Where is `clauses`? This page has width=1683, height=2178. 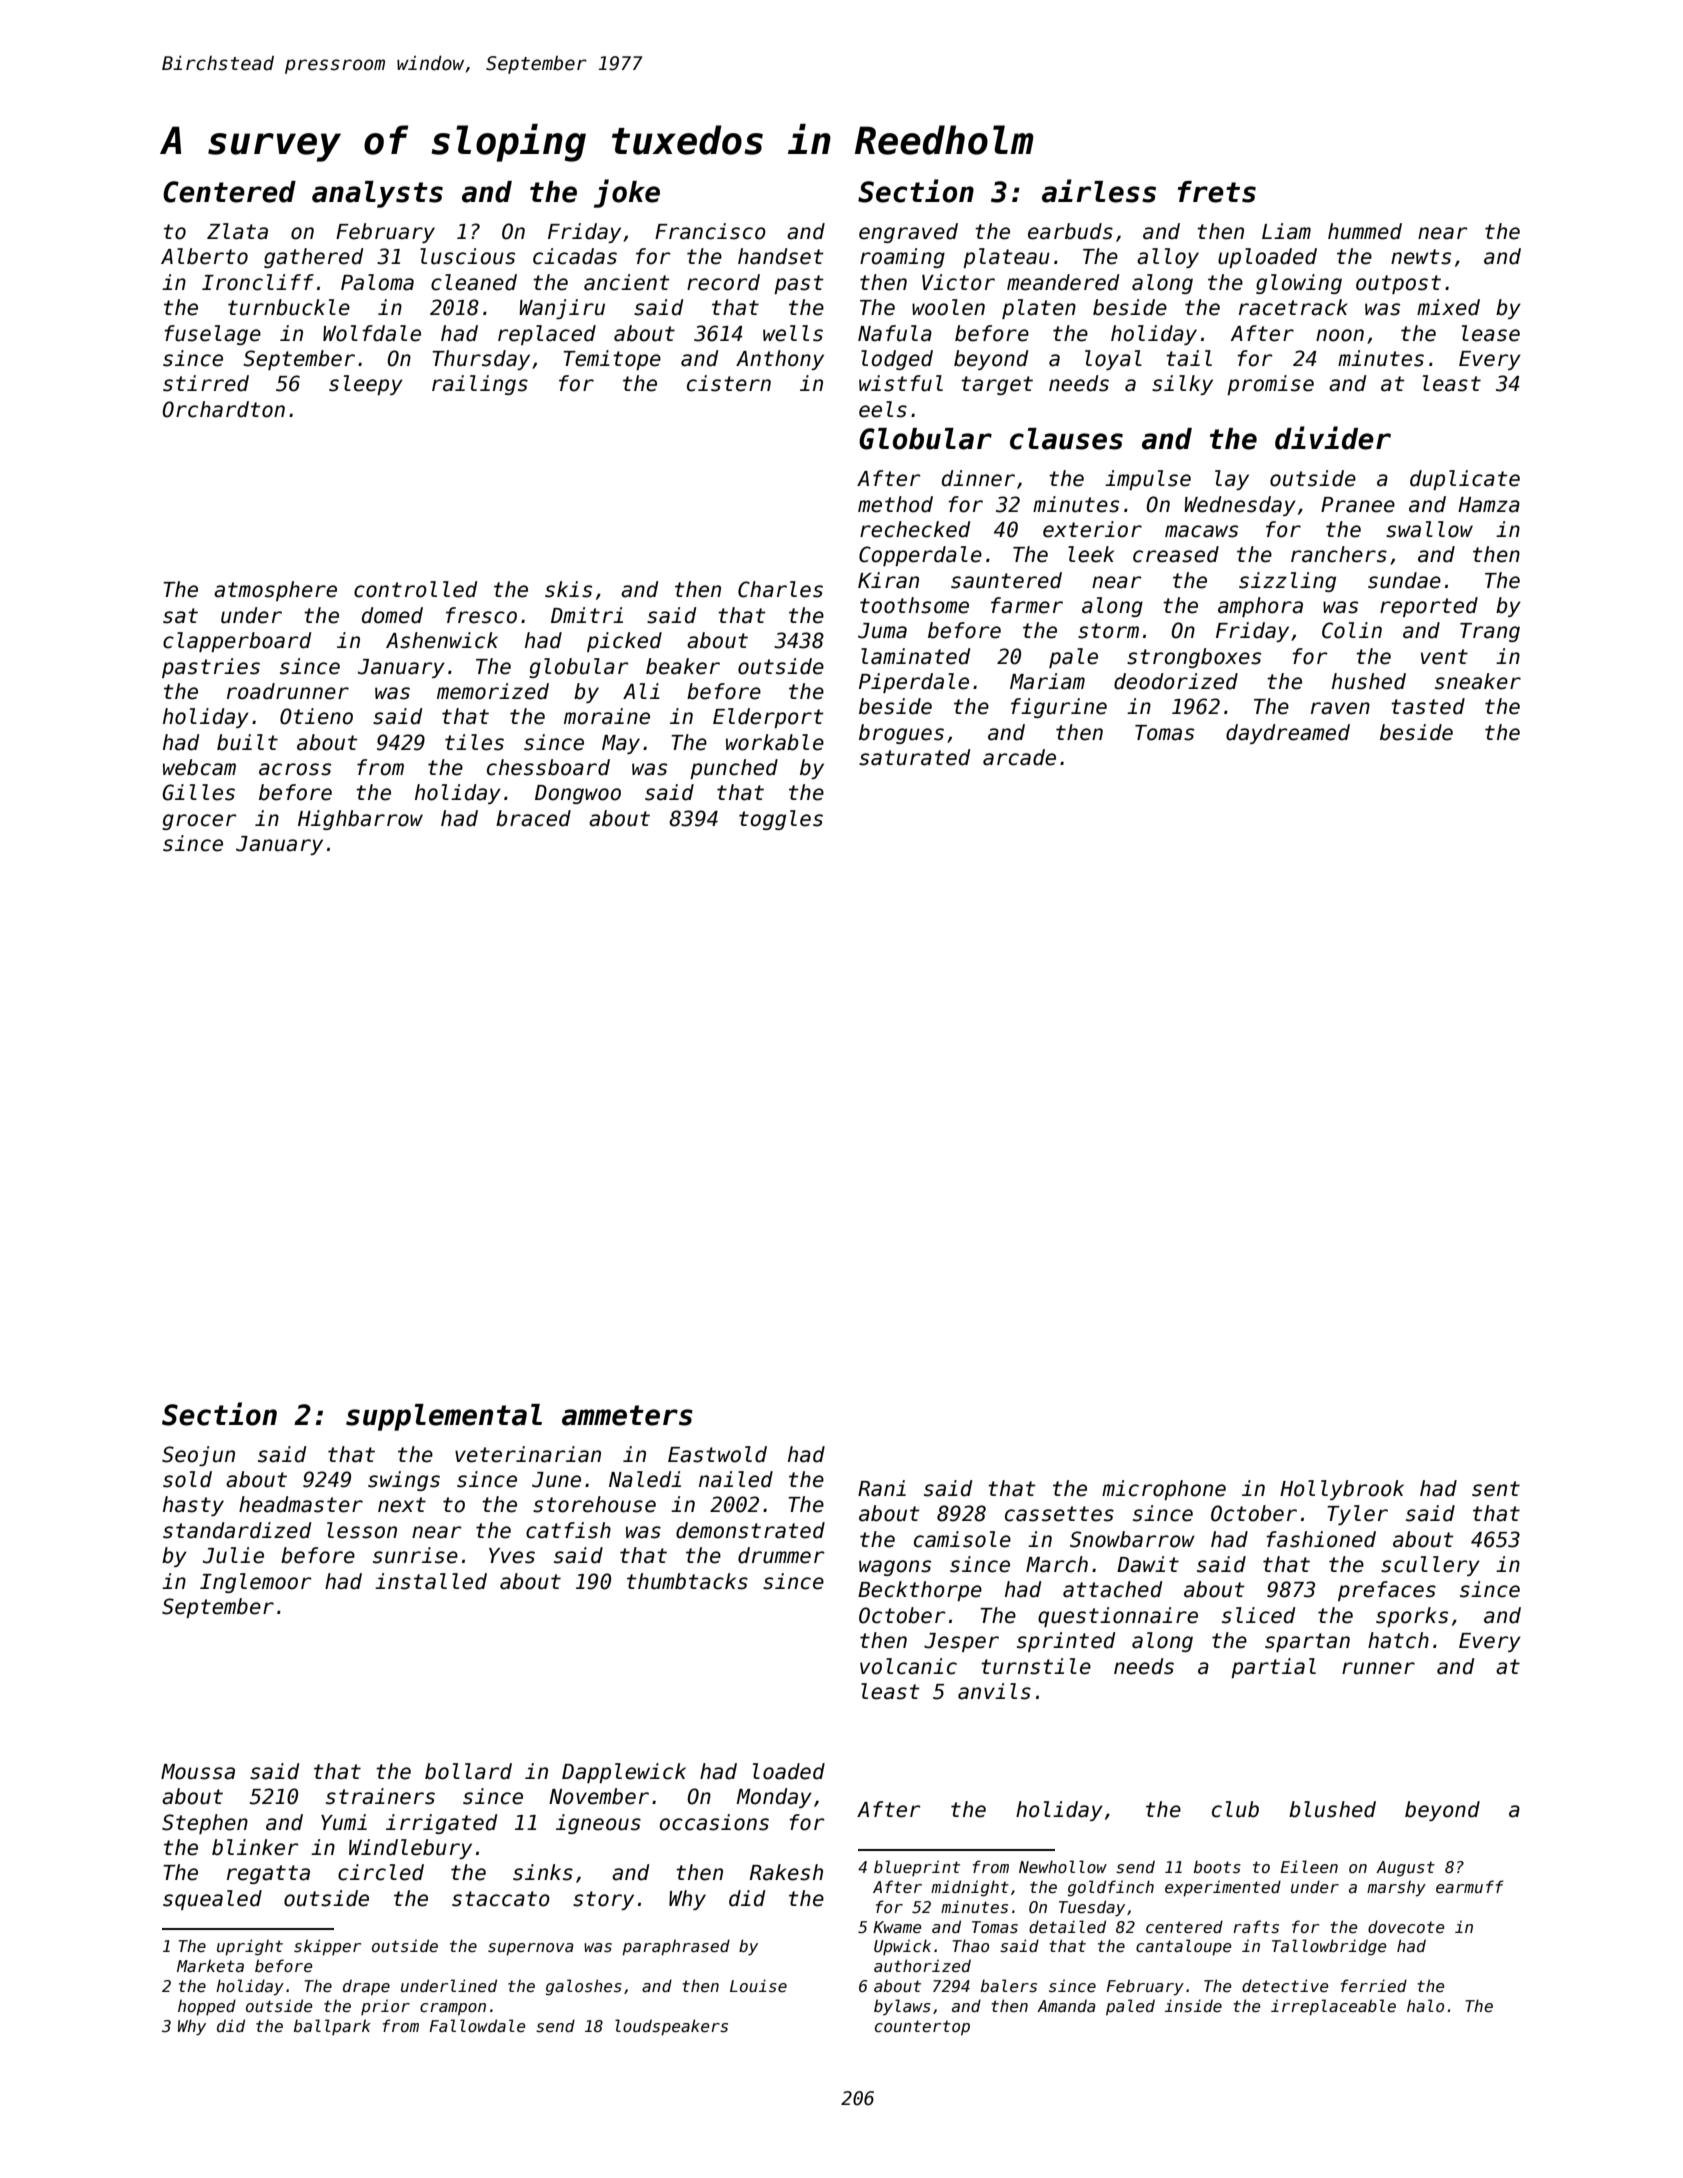
clauses is located at coordinates (1066, 439).
